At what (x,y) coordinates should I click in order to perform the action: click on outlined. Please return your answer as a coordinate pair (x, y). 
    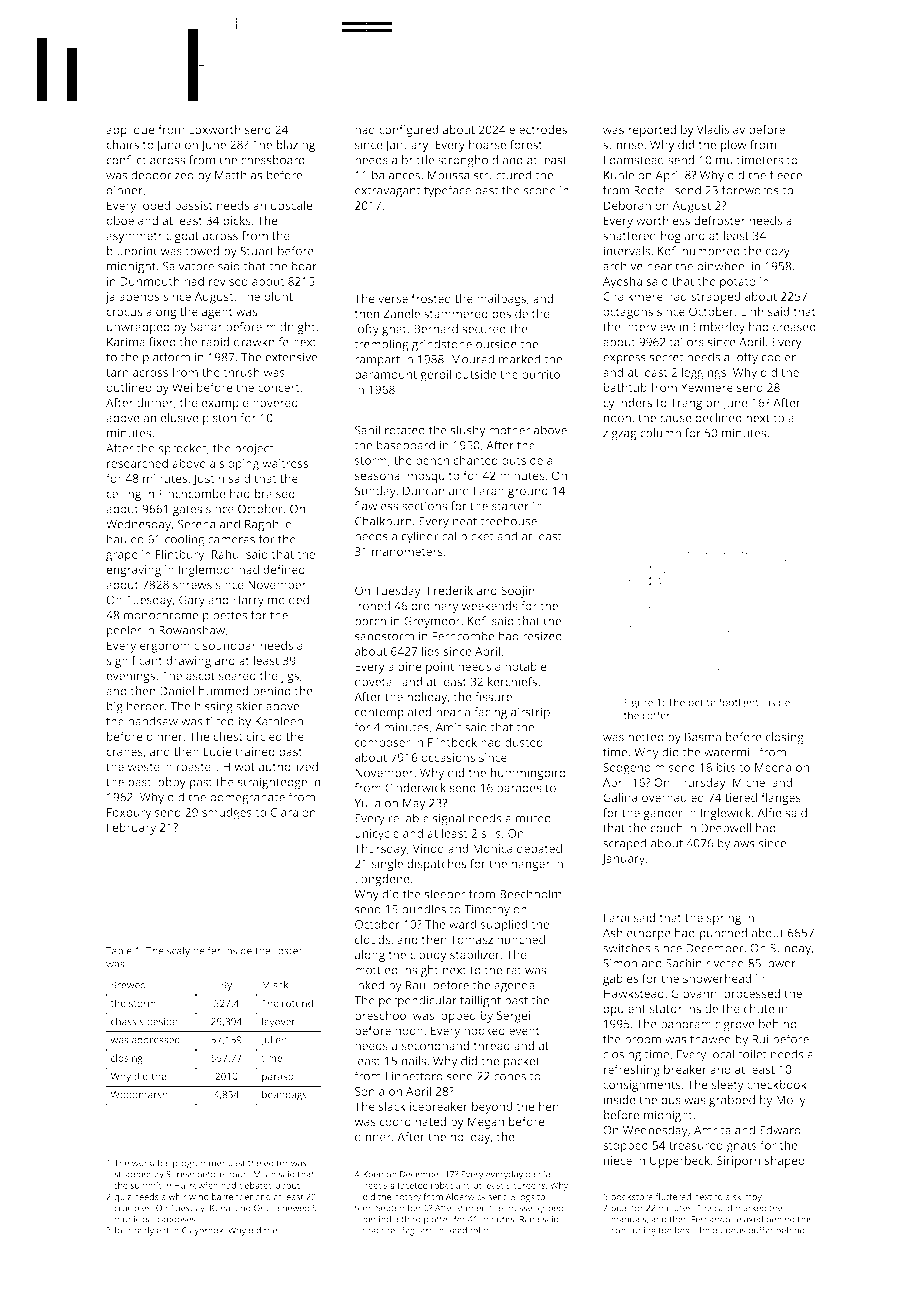
    Looking at the image, I should click on (129, 387).
